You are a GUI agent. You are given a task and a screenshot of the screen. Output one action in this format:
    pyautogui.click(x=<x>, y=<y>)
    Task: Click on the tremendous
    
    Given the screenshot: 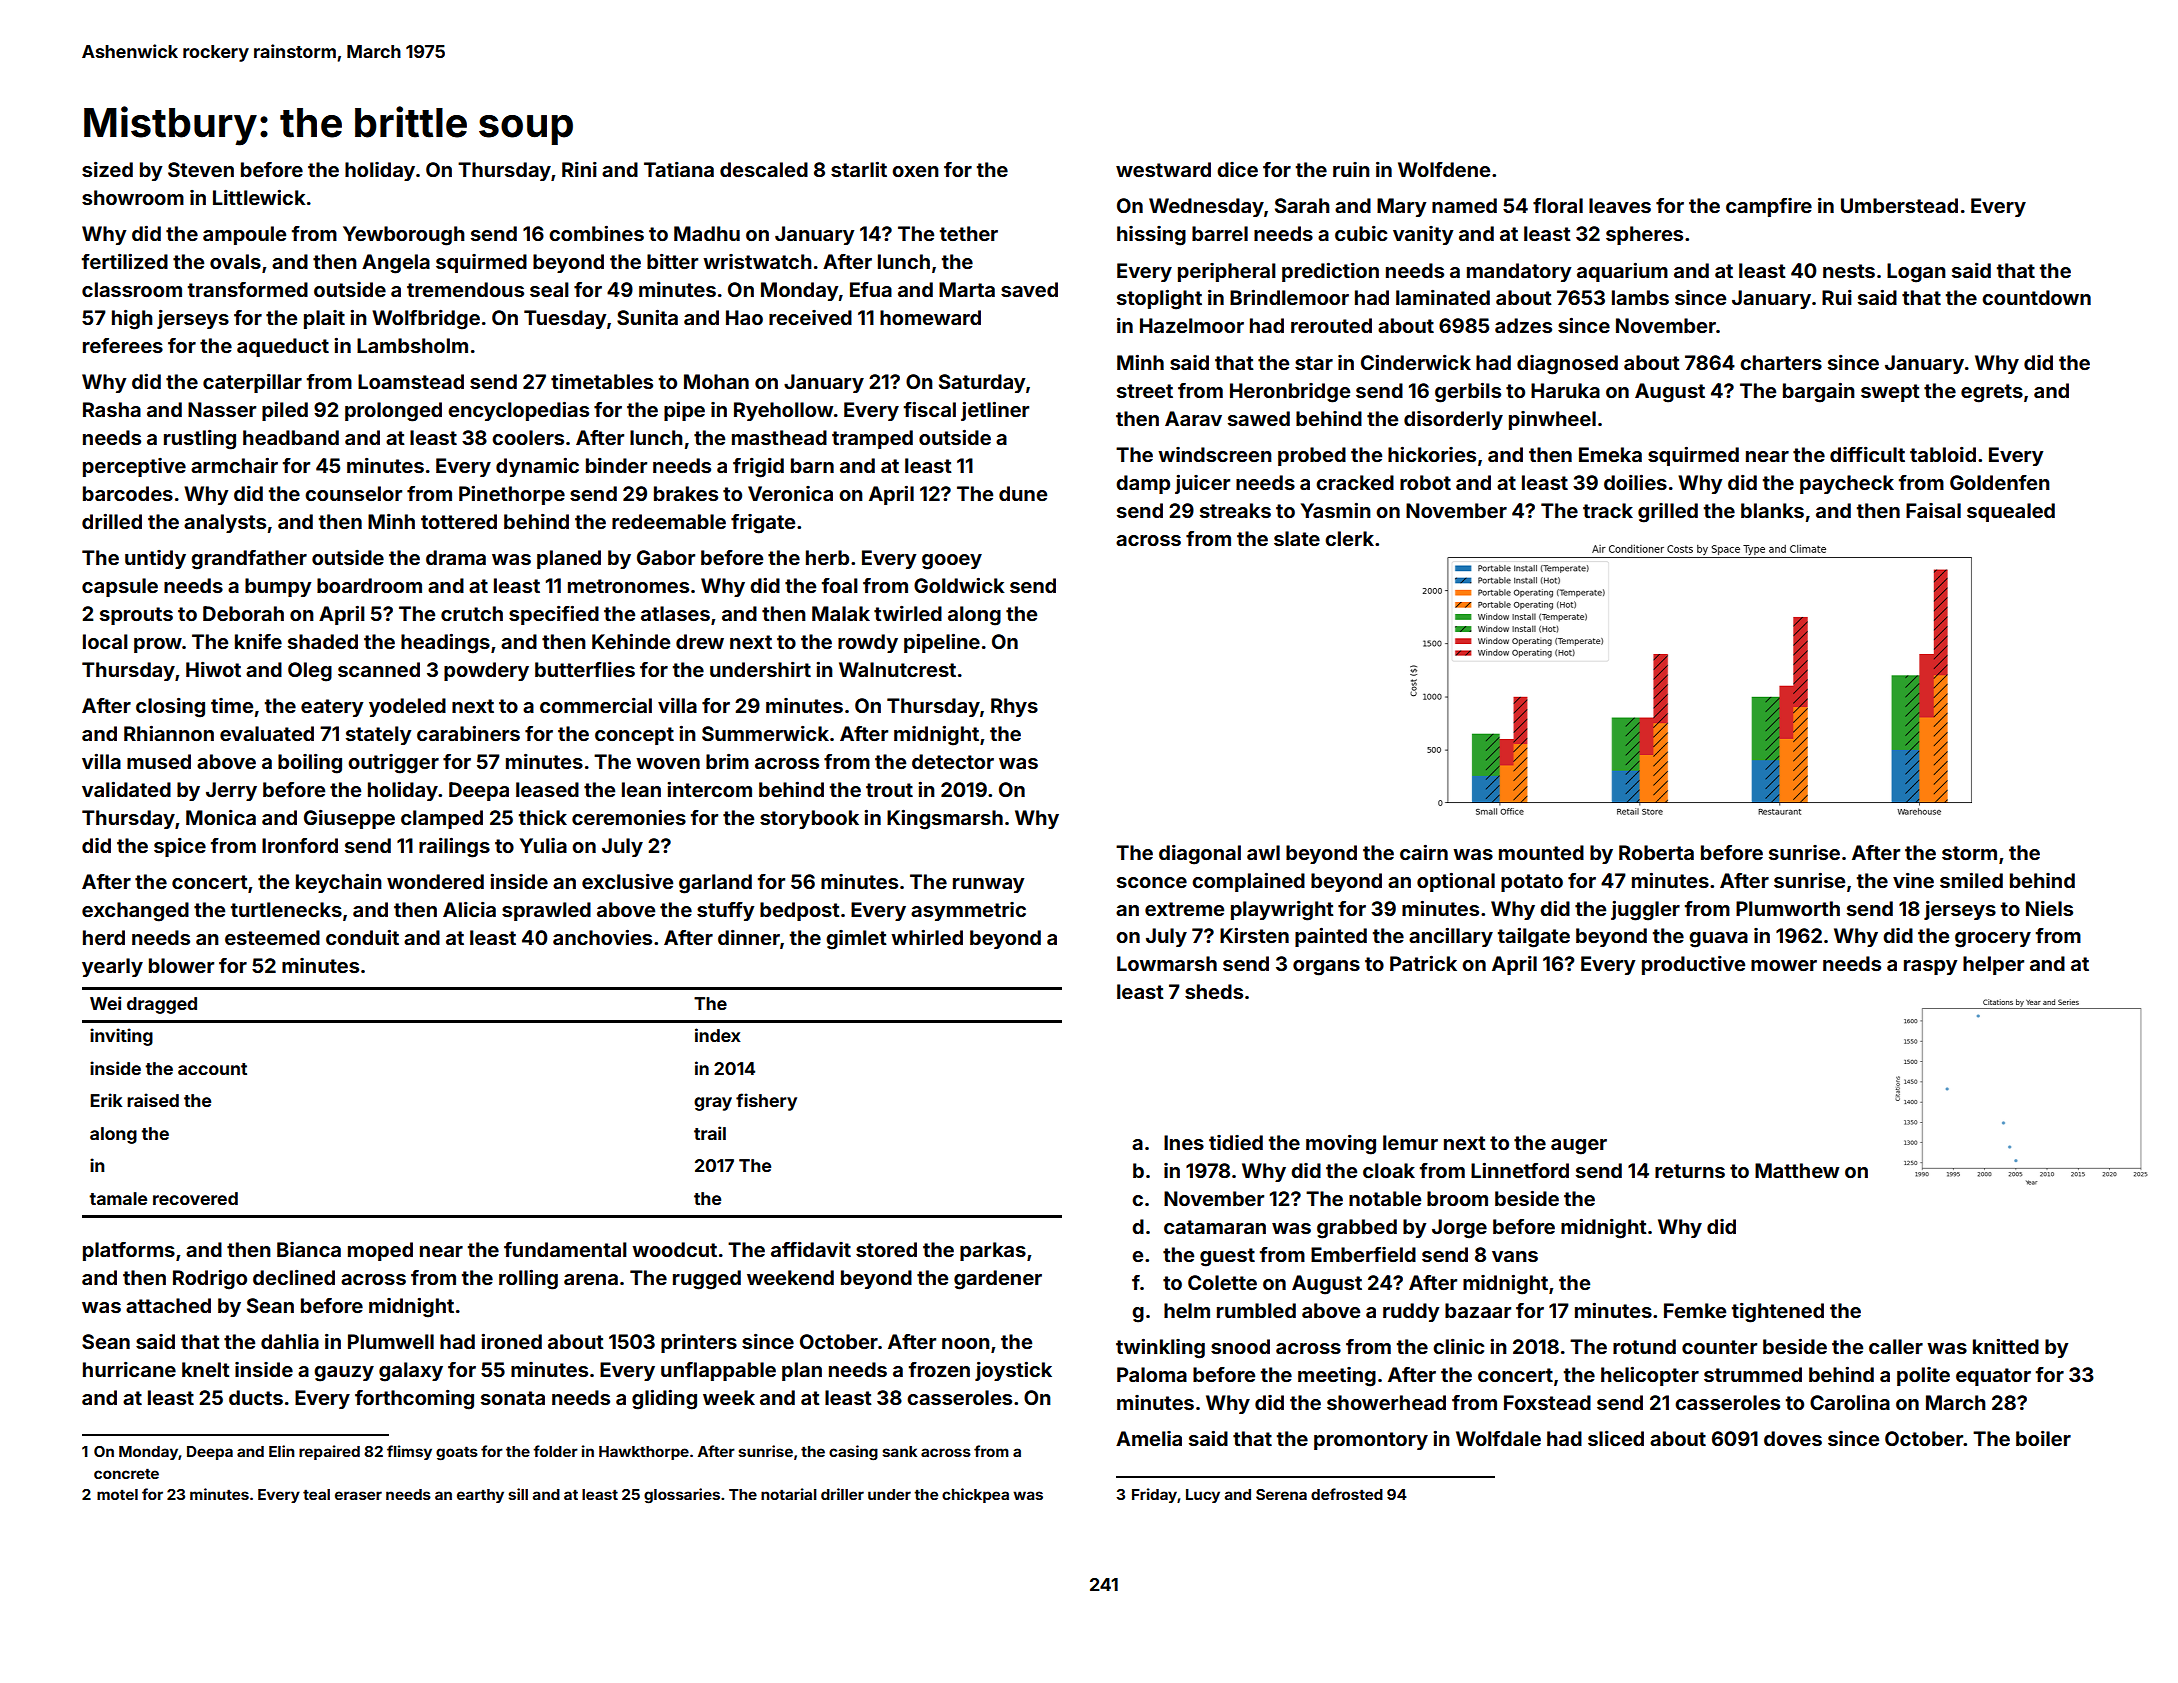 What is the action you would take?
    pyautogui.click(x=465, y=289)
